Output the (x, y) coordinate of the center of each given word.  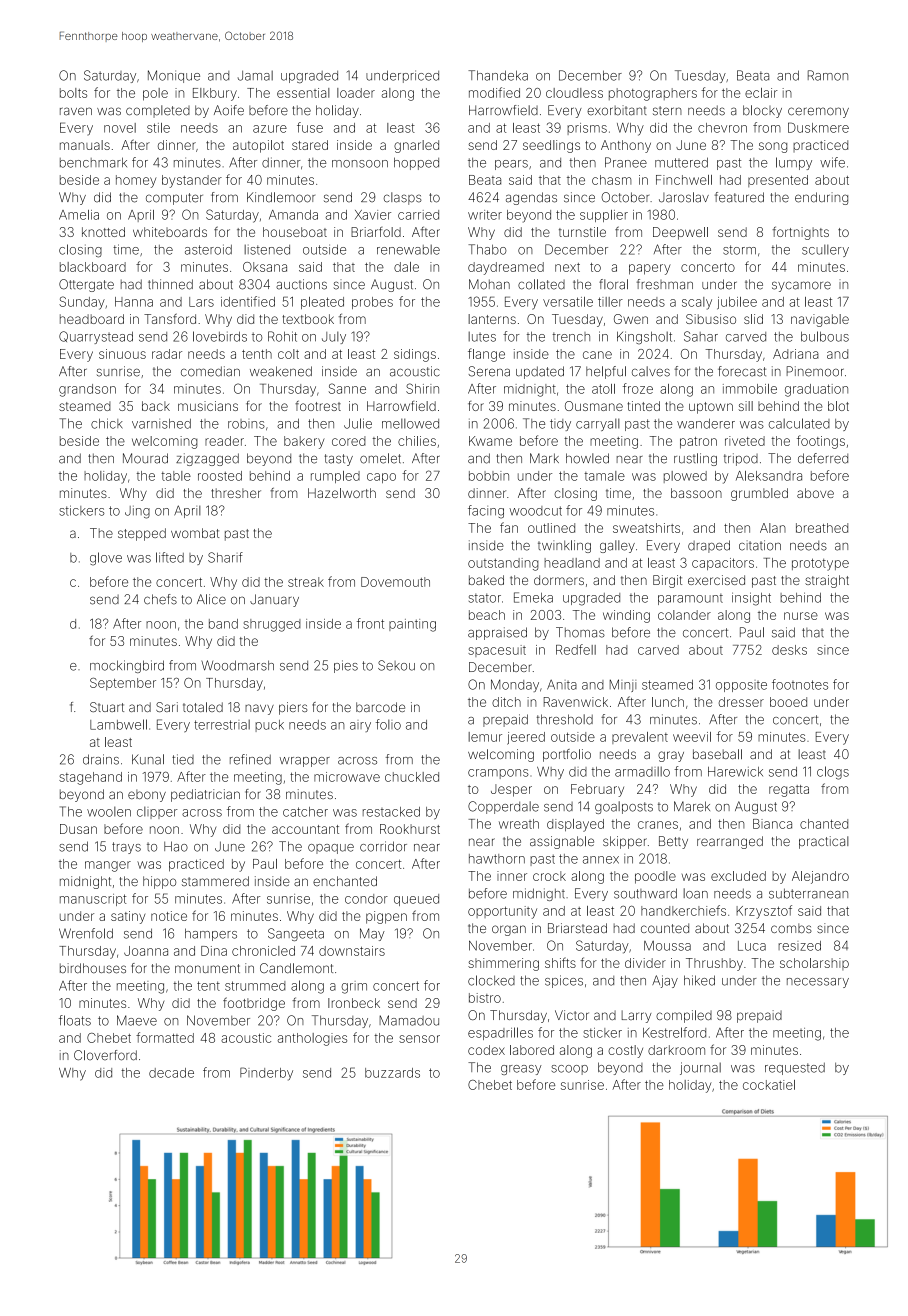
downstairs (352, 951)
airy (360, 727)
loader (356, 93)
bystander (192, 181)
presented (778, 181)
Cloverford (105, 1055)
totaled (203, 707)
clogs (833, 773)
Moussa (667, 946)
